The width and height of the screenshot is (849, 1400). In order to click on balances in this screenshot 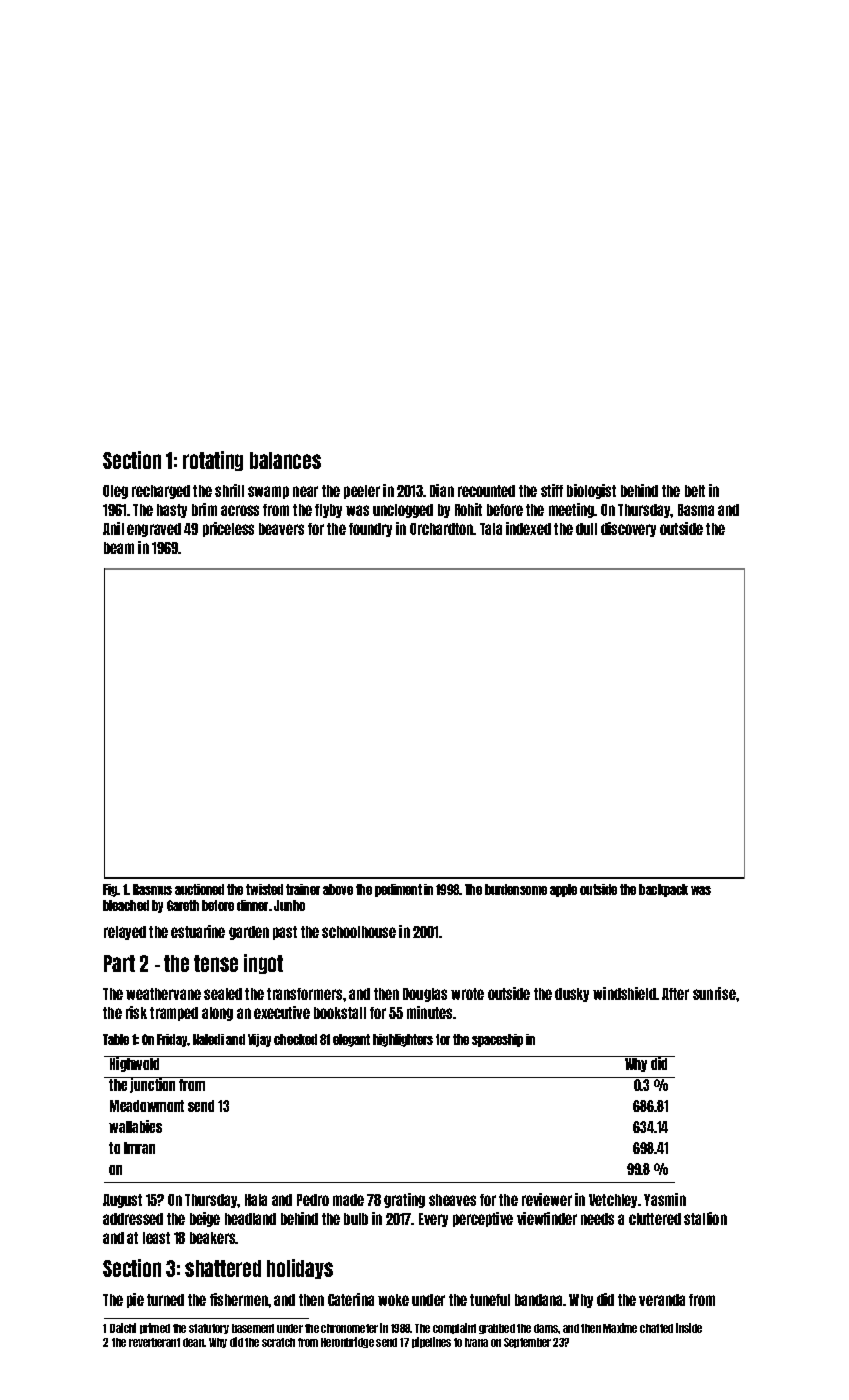, I will do `click(285, 460)`.
